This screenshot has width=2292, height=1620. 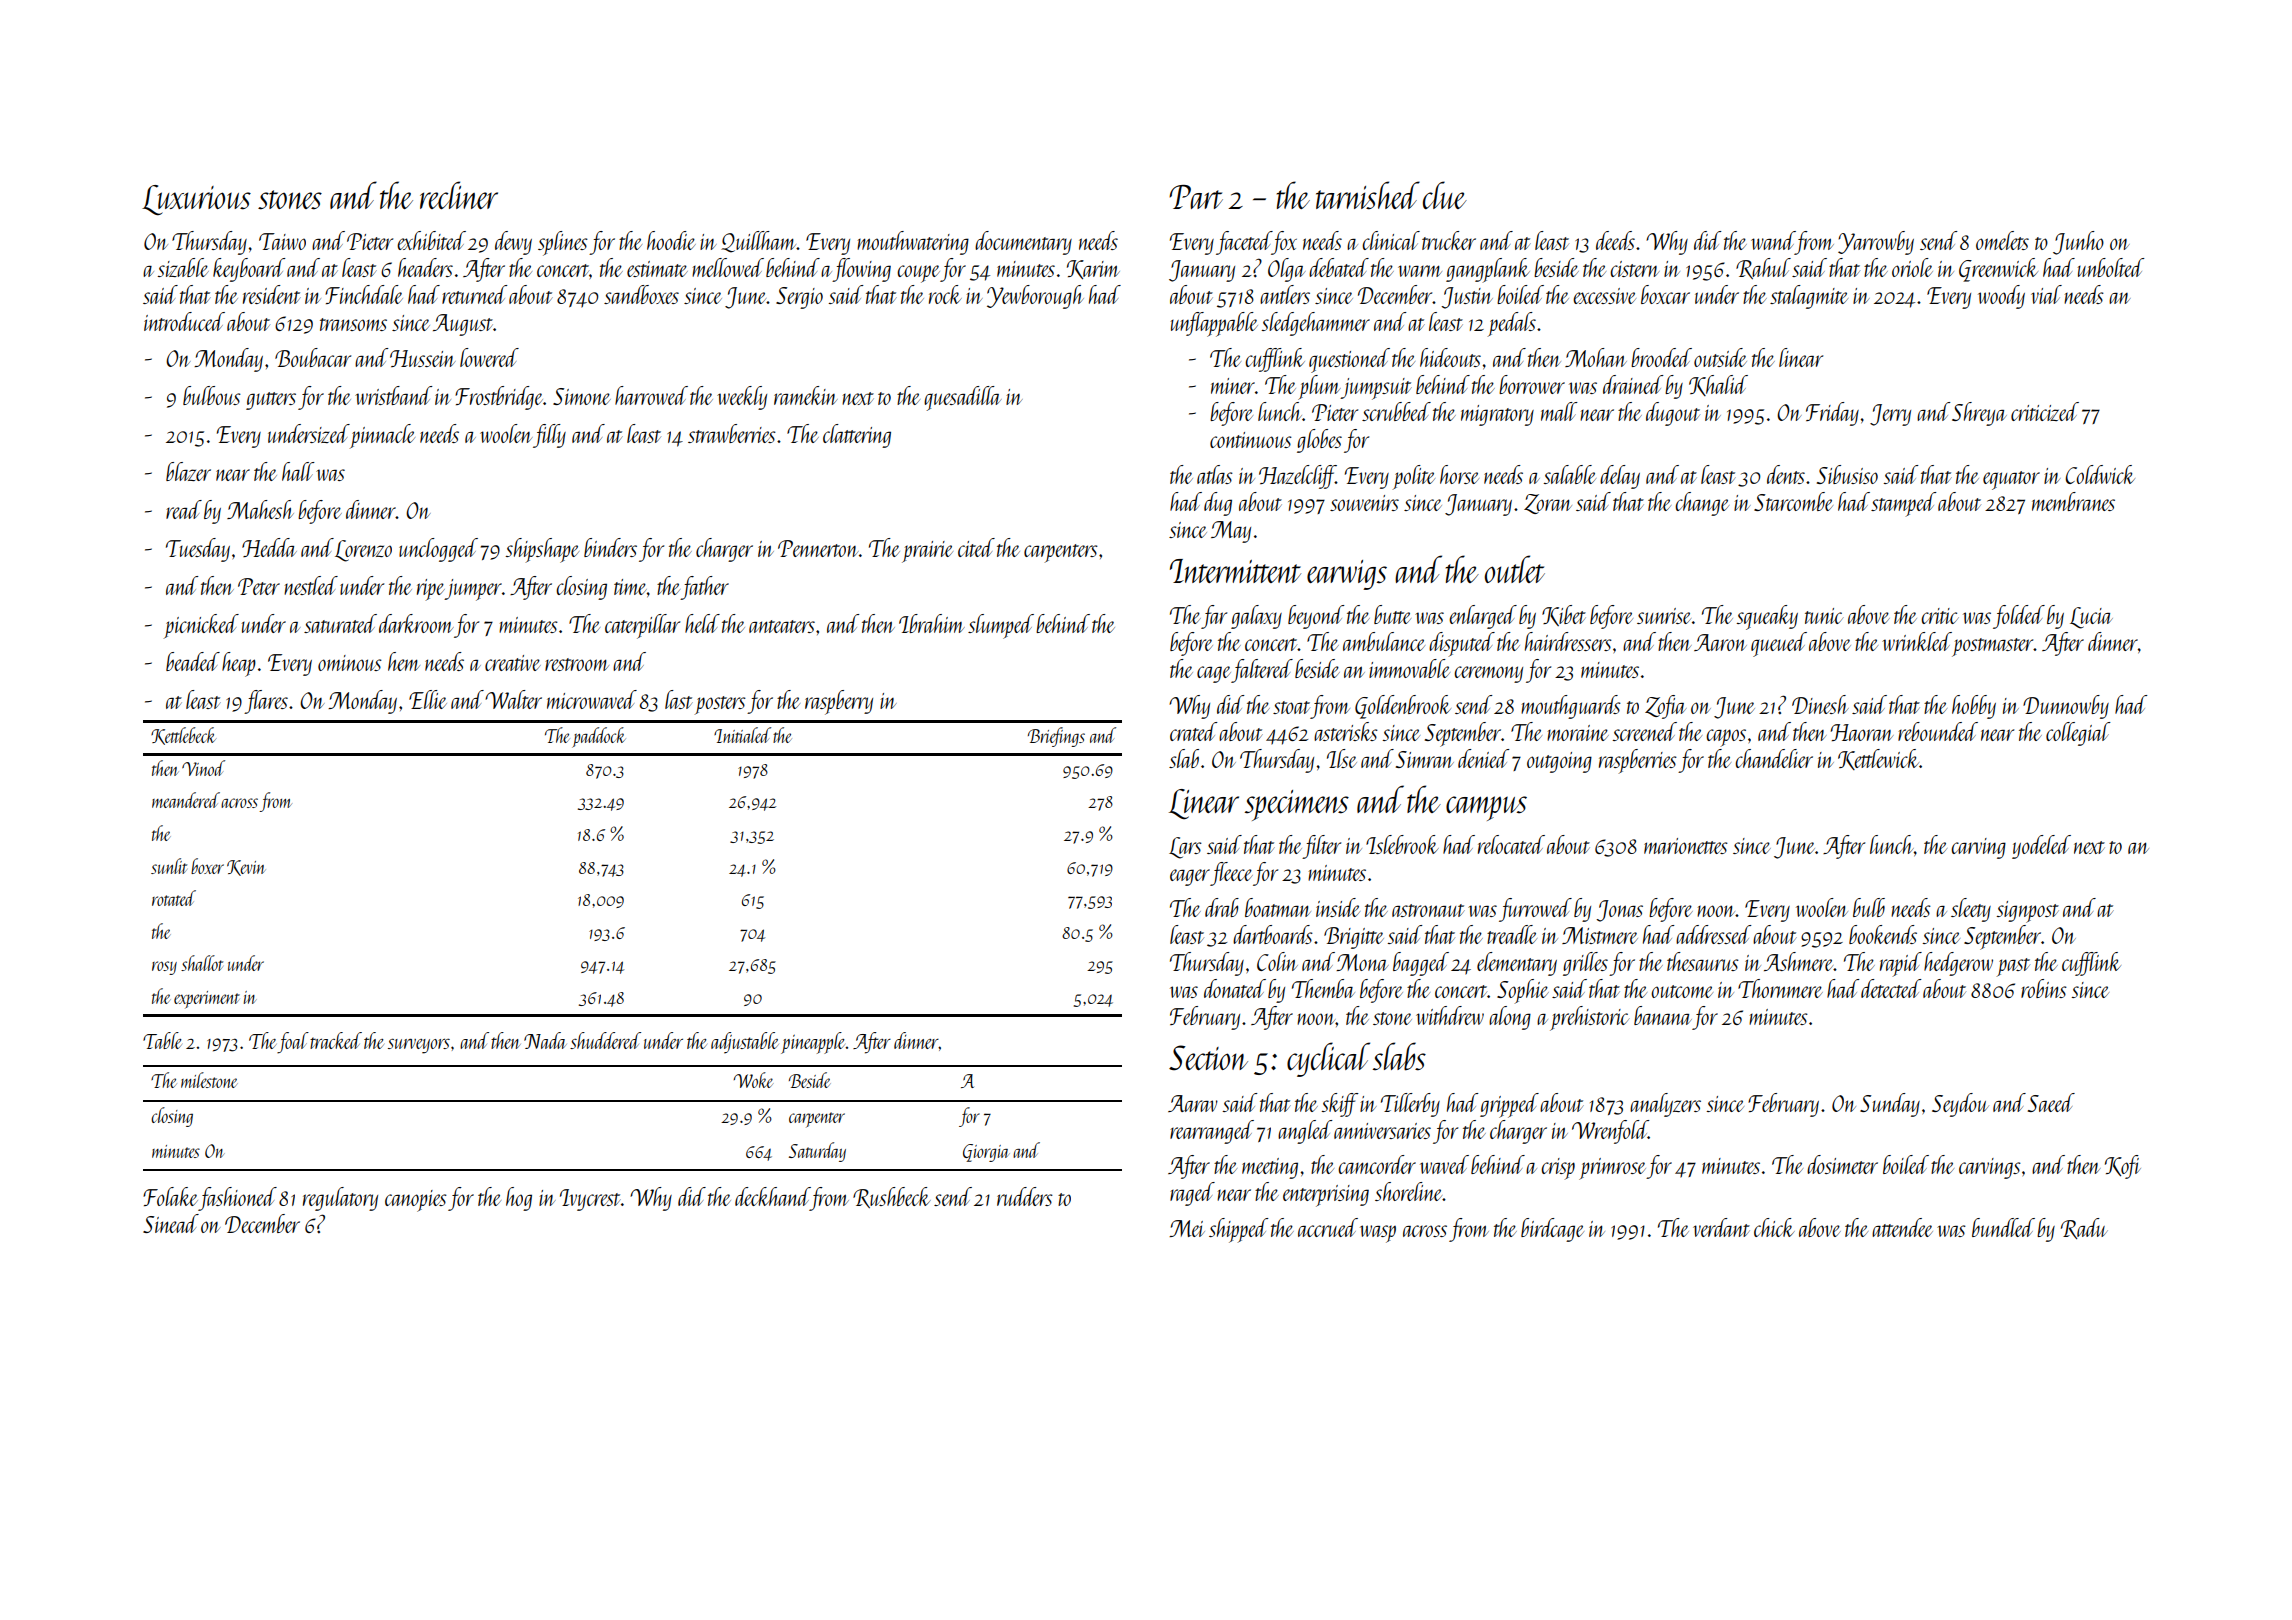 I want to click on Saturday, so click(x=817, y=1152).
